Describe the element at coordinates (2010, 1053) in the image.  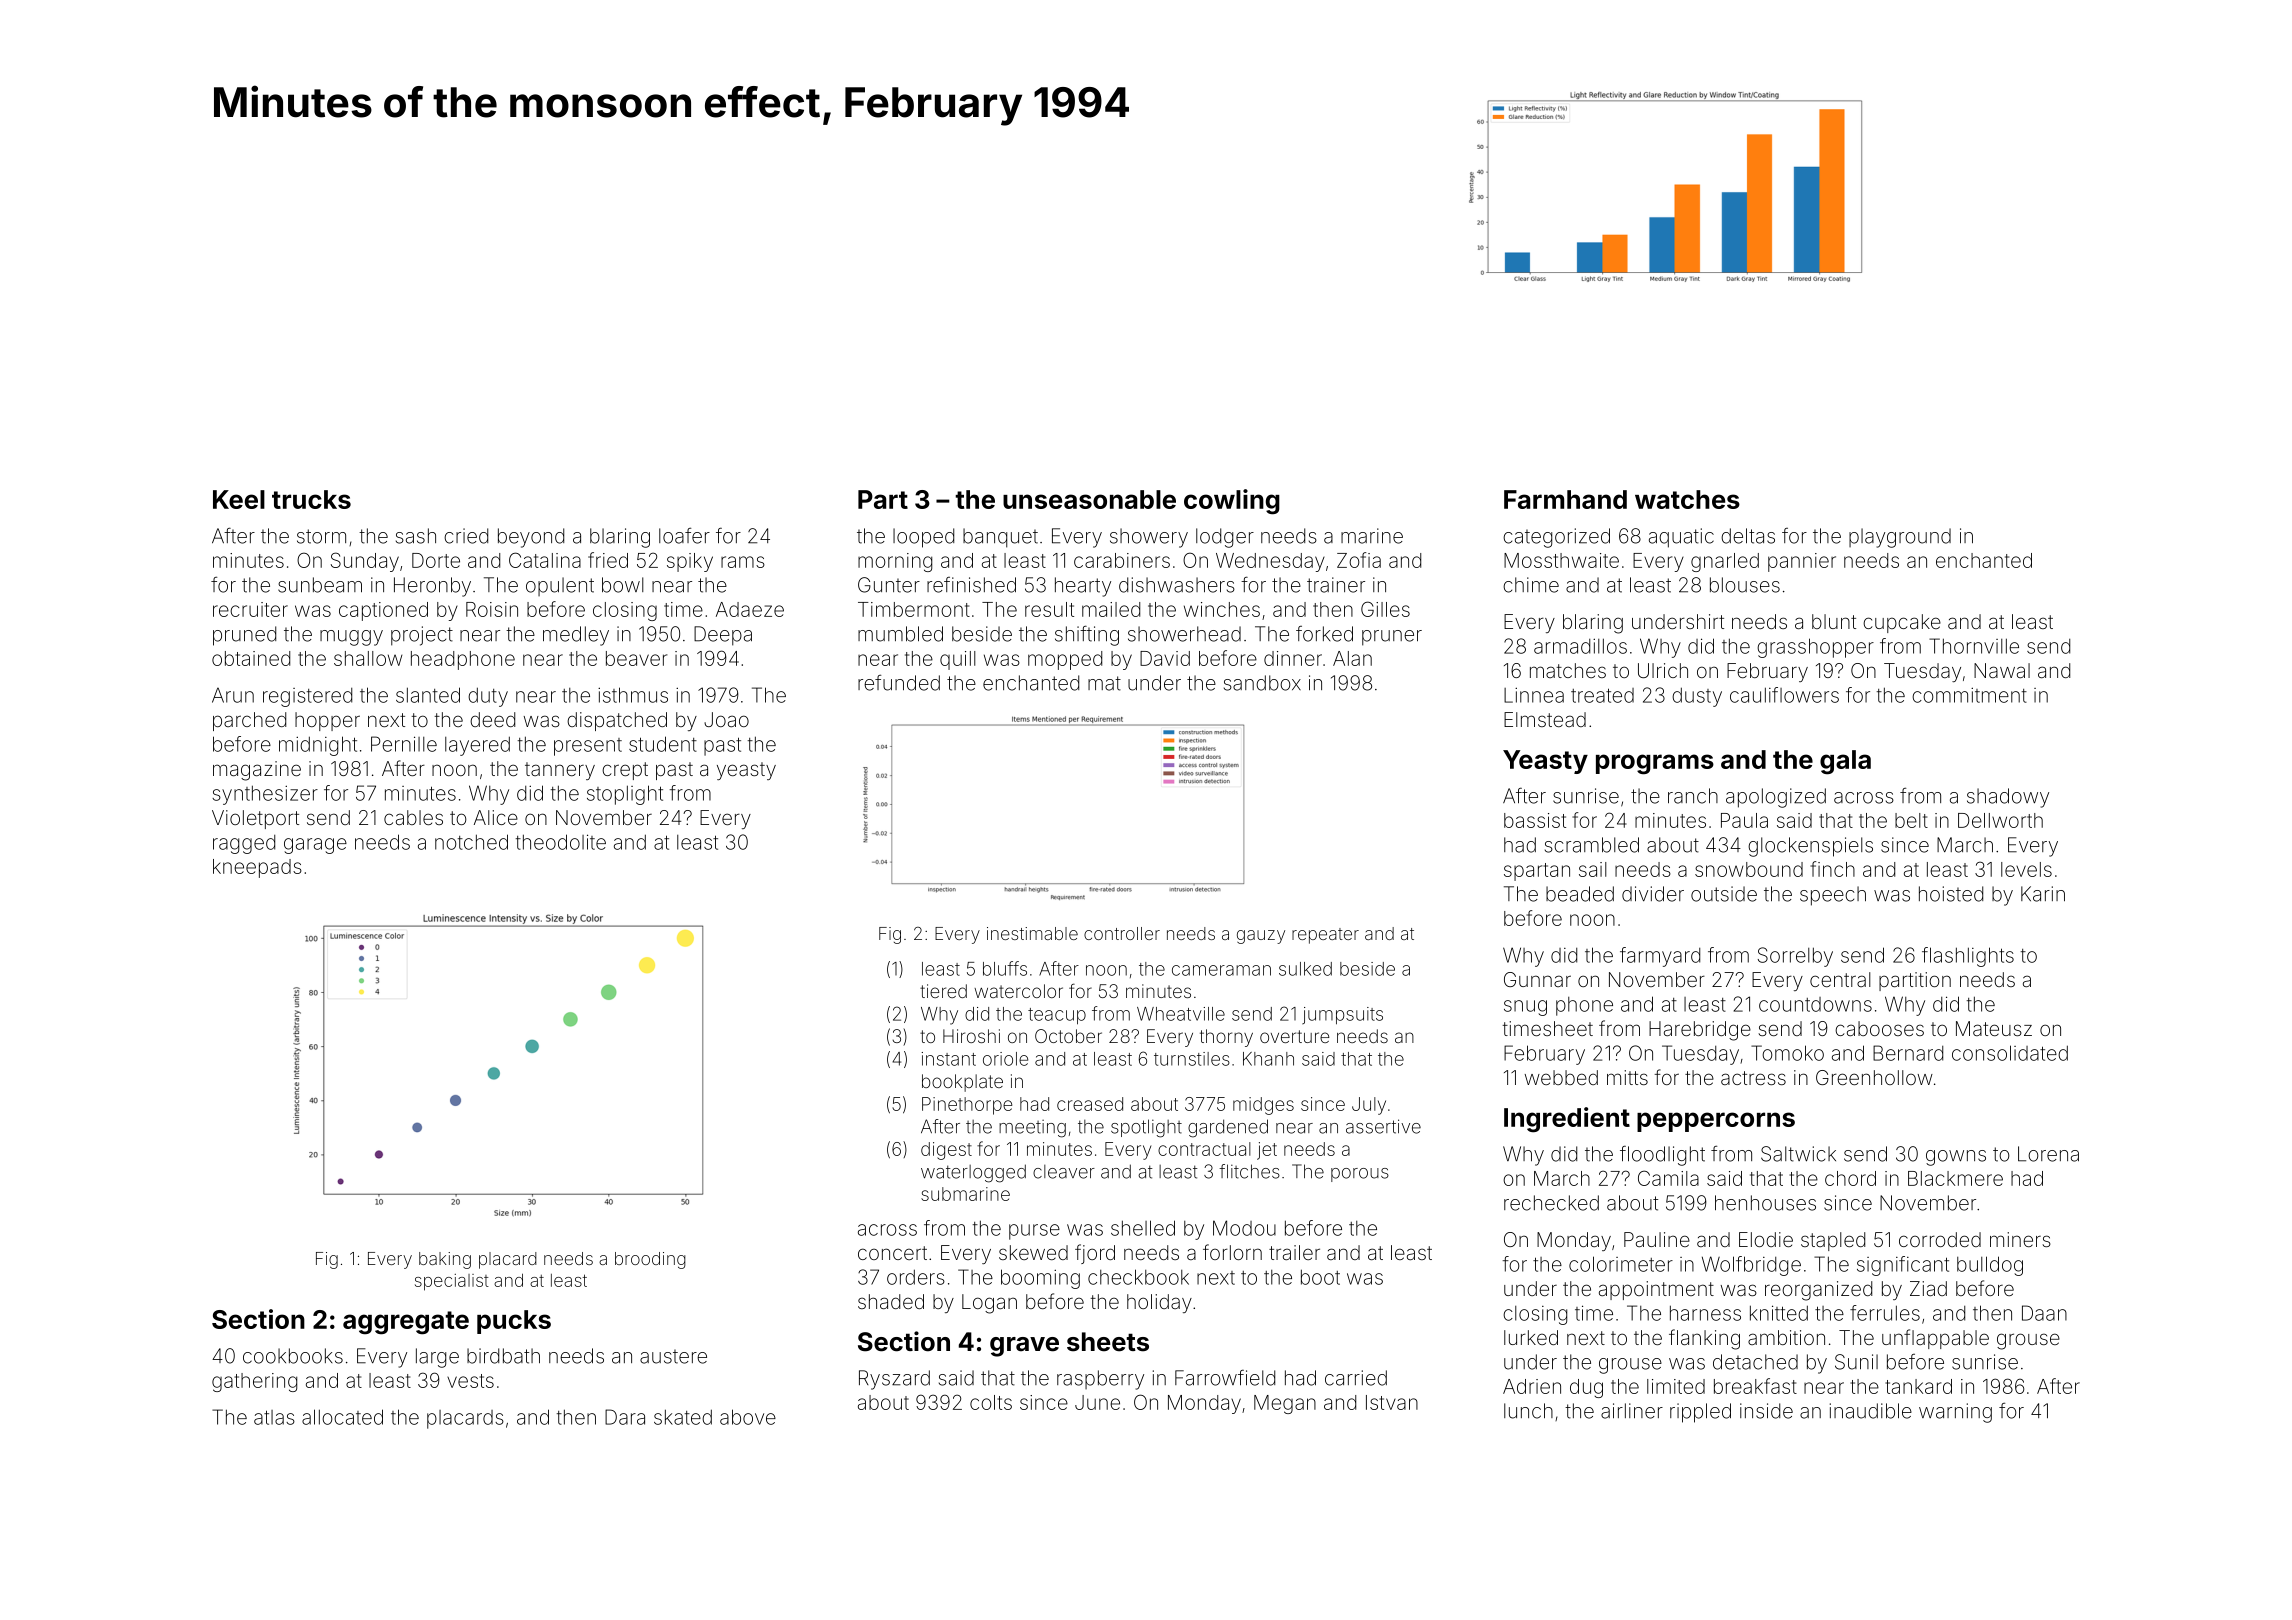
I see `consolidated` at that location.
